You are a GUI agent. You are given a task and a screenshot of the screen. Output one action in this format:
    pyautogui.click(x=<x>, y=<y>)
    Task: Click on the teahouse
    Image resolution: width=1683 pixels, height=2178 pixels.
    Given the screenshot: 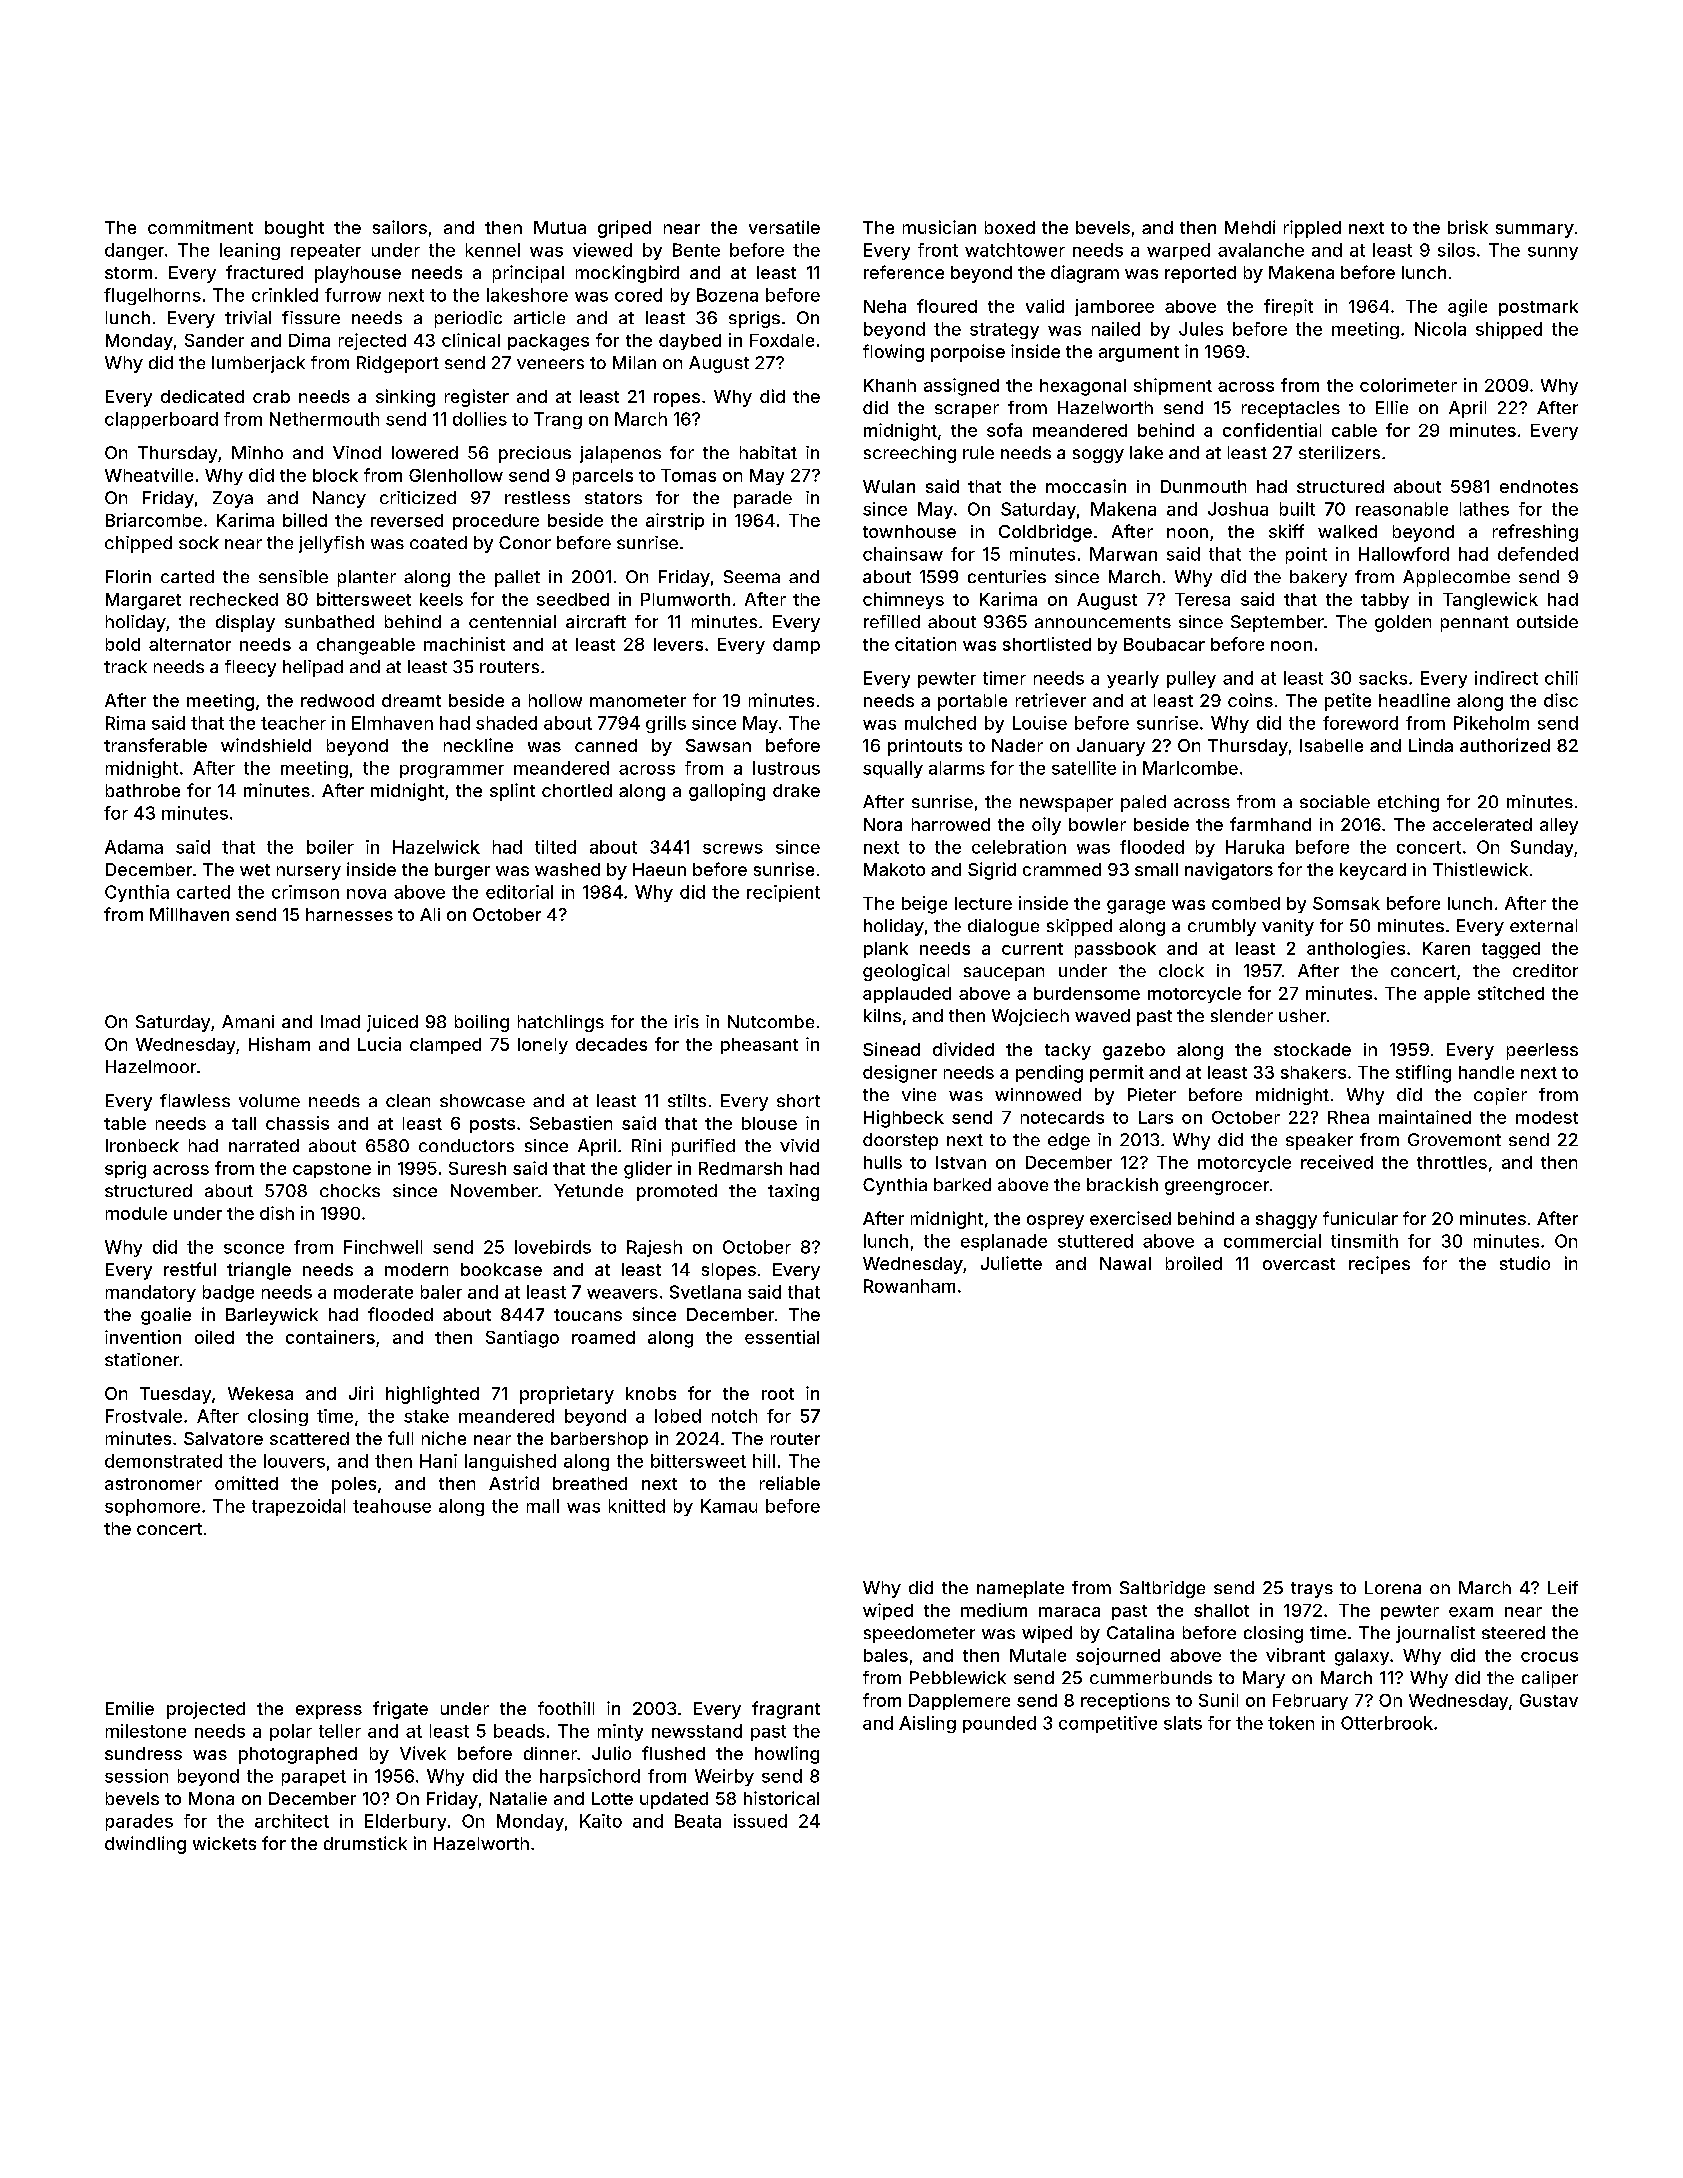 What is the action you would take?
    pyautogui.click(x=392, y=1506)
